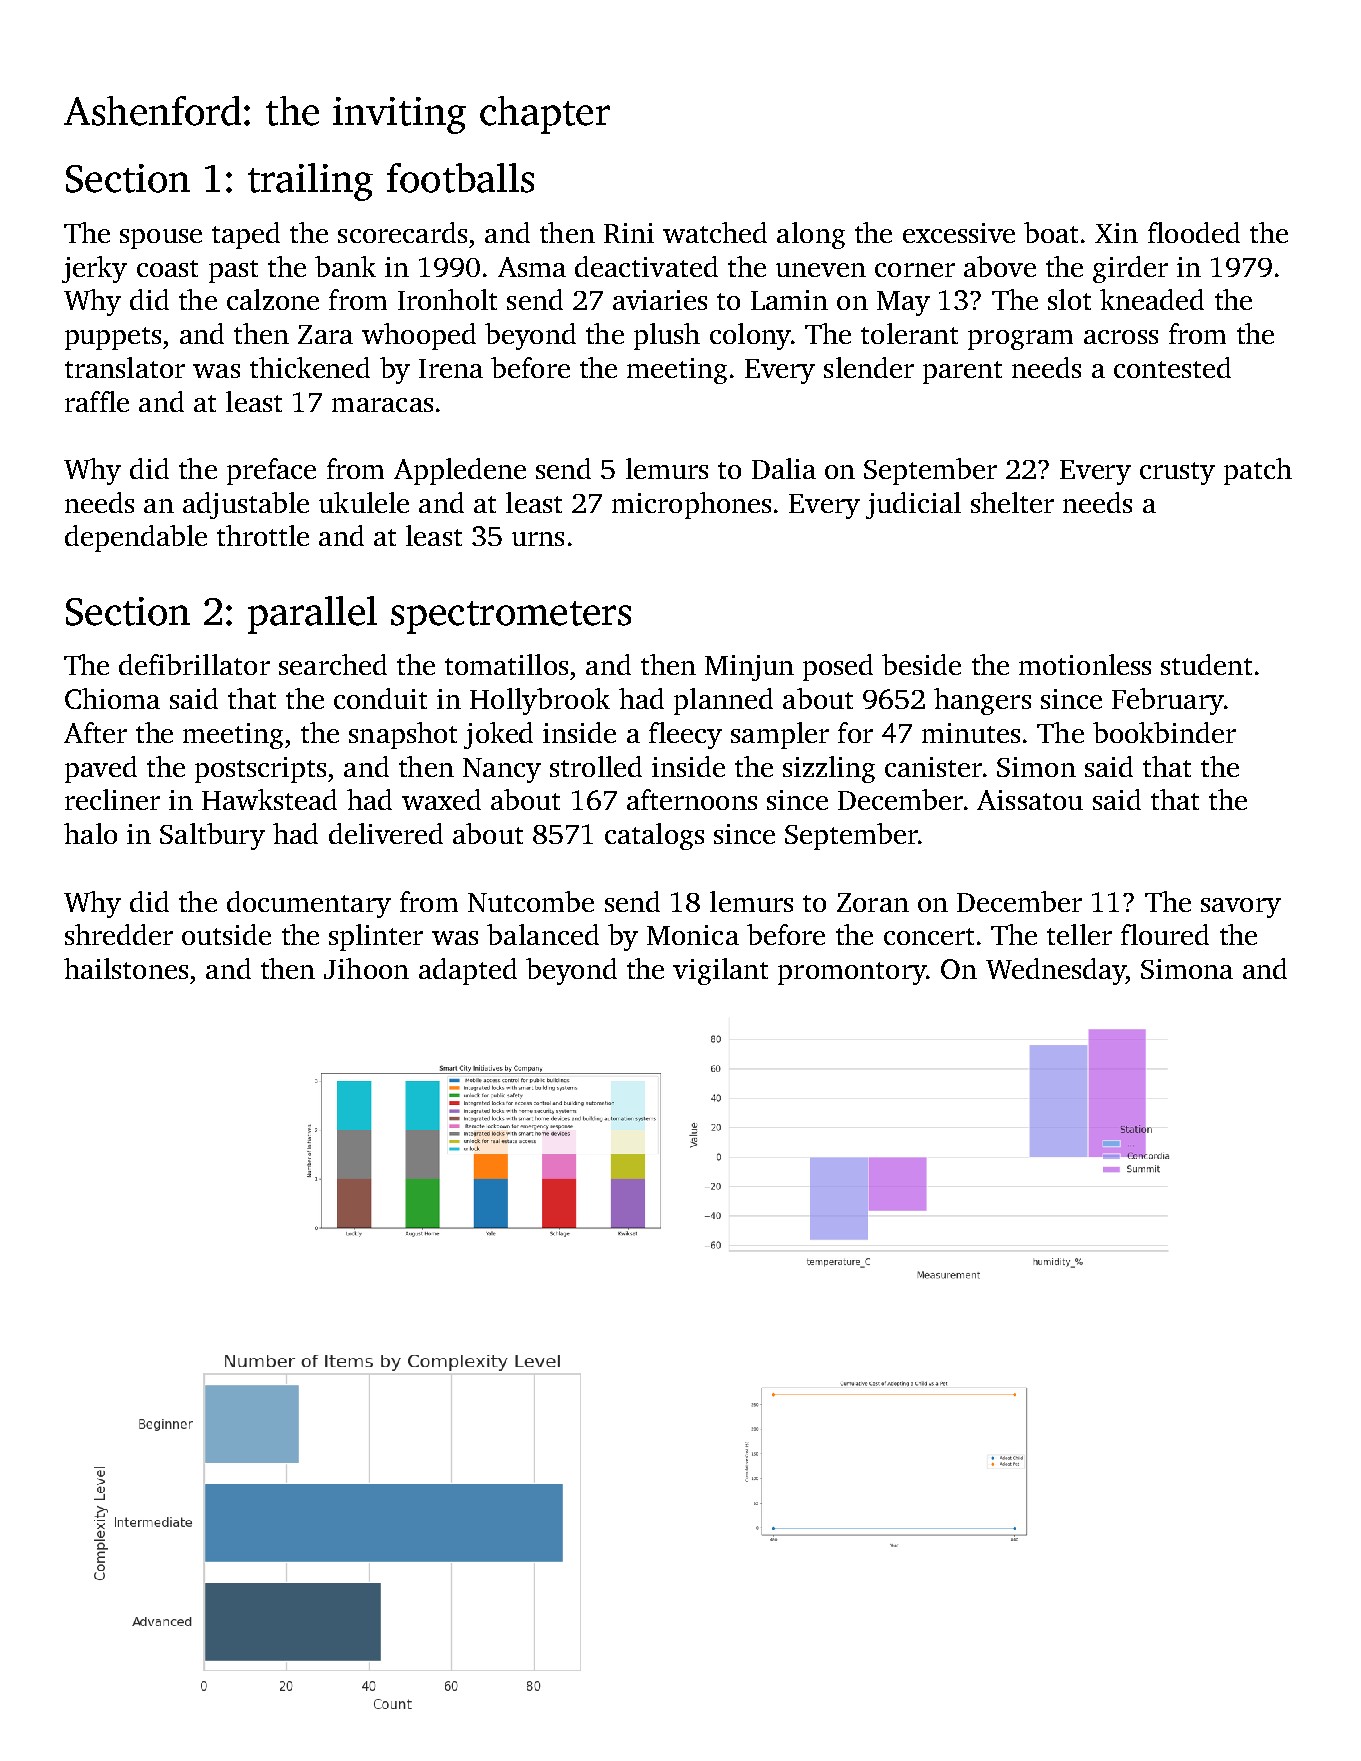  Describe the element at coordinates (1177, 473) in the document. I see `crusty` at that location.
